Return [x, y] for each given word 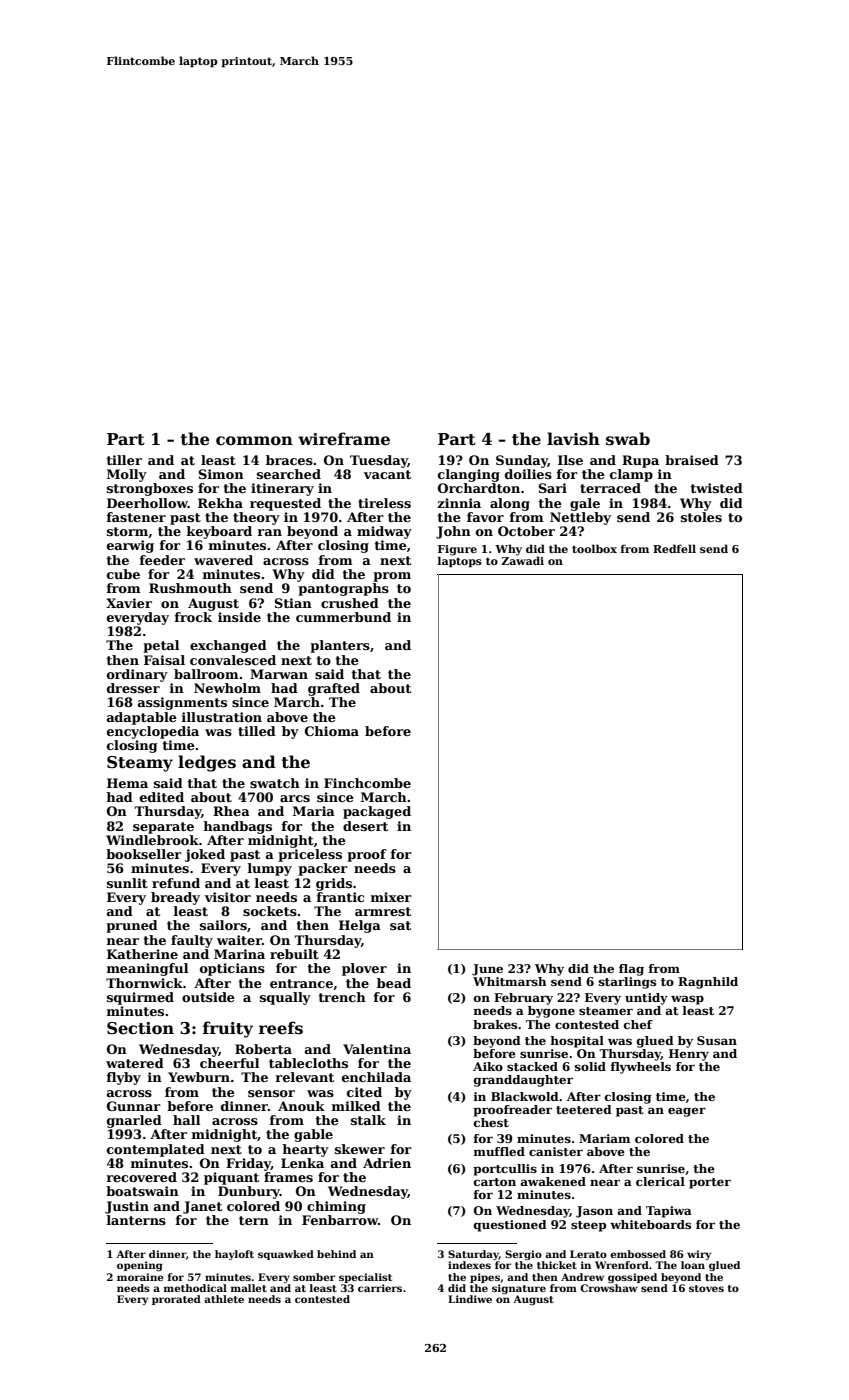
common [254, 441]
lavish [573, 439]
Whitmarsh [510, 981]
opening [140, 1266]
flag [631, 970]
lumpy [270, 869]
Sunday [522, 461]
